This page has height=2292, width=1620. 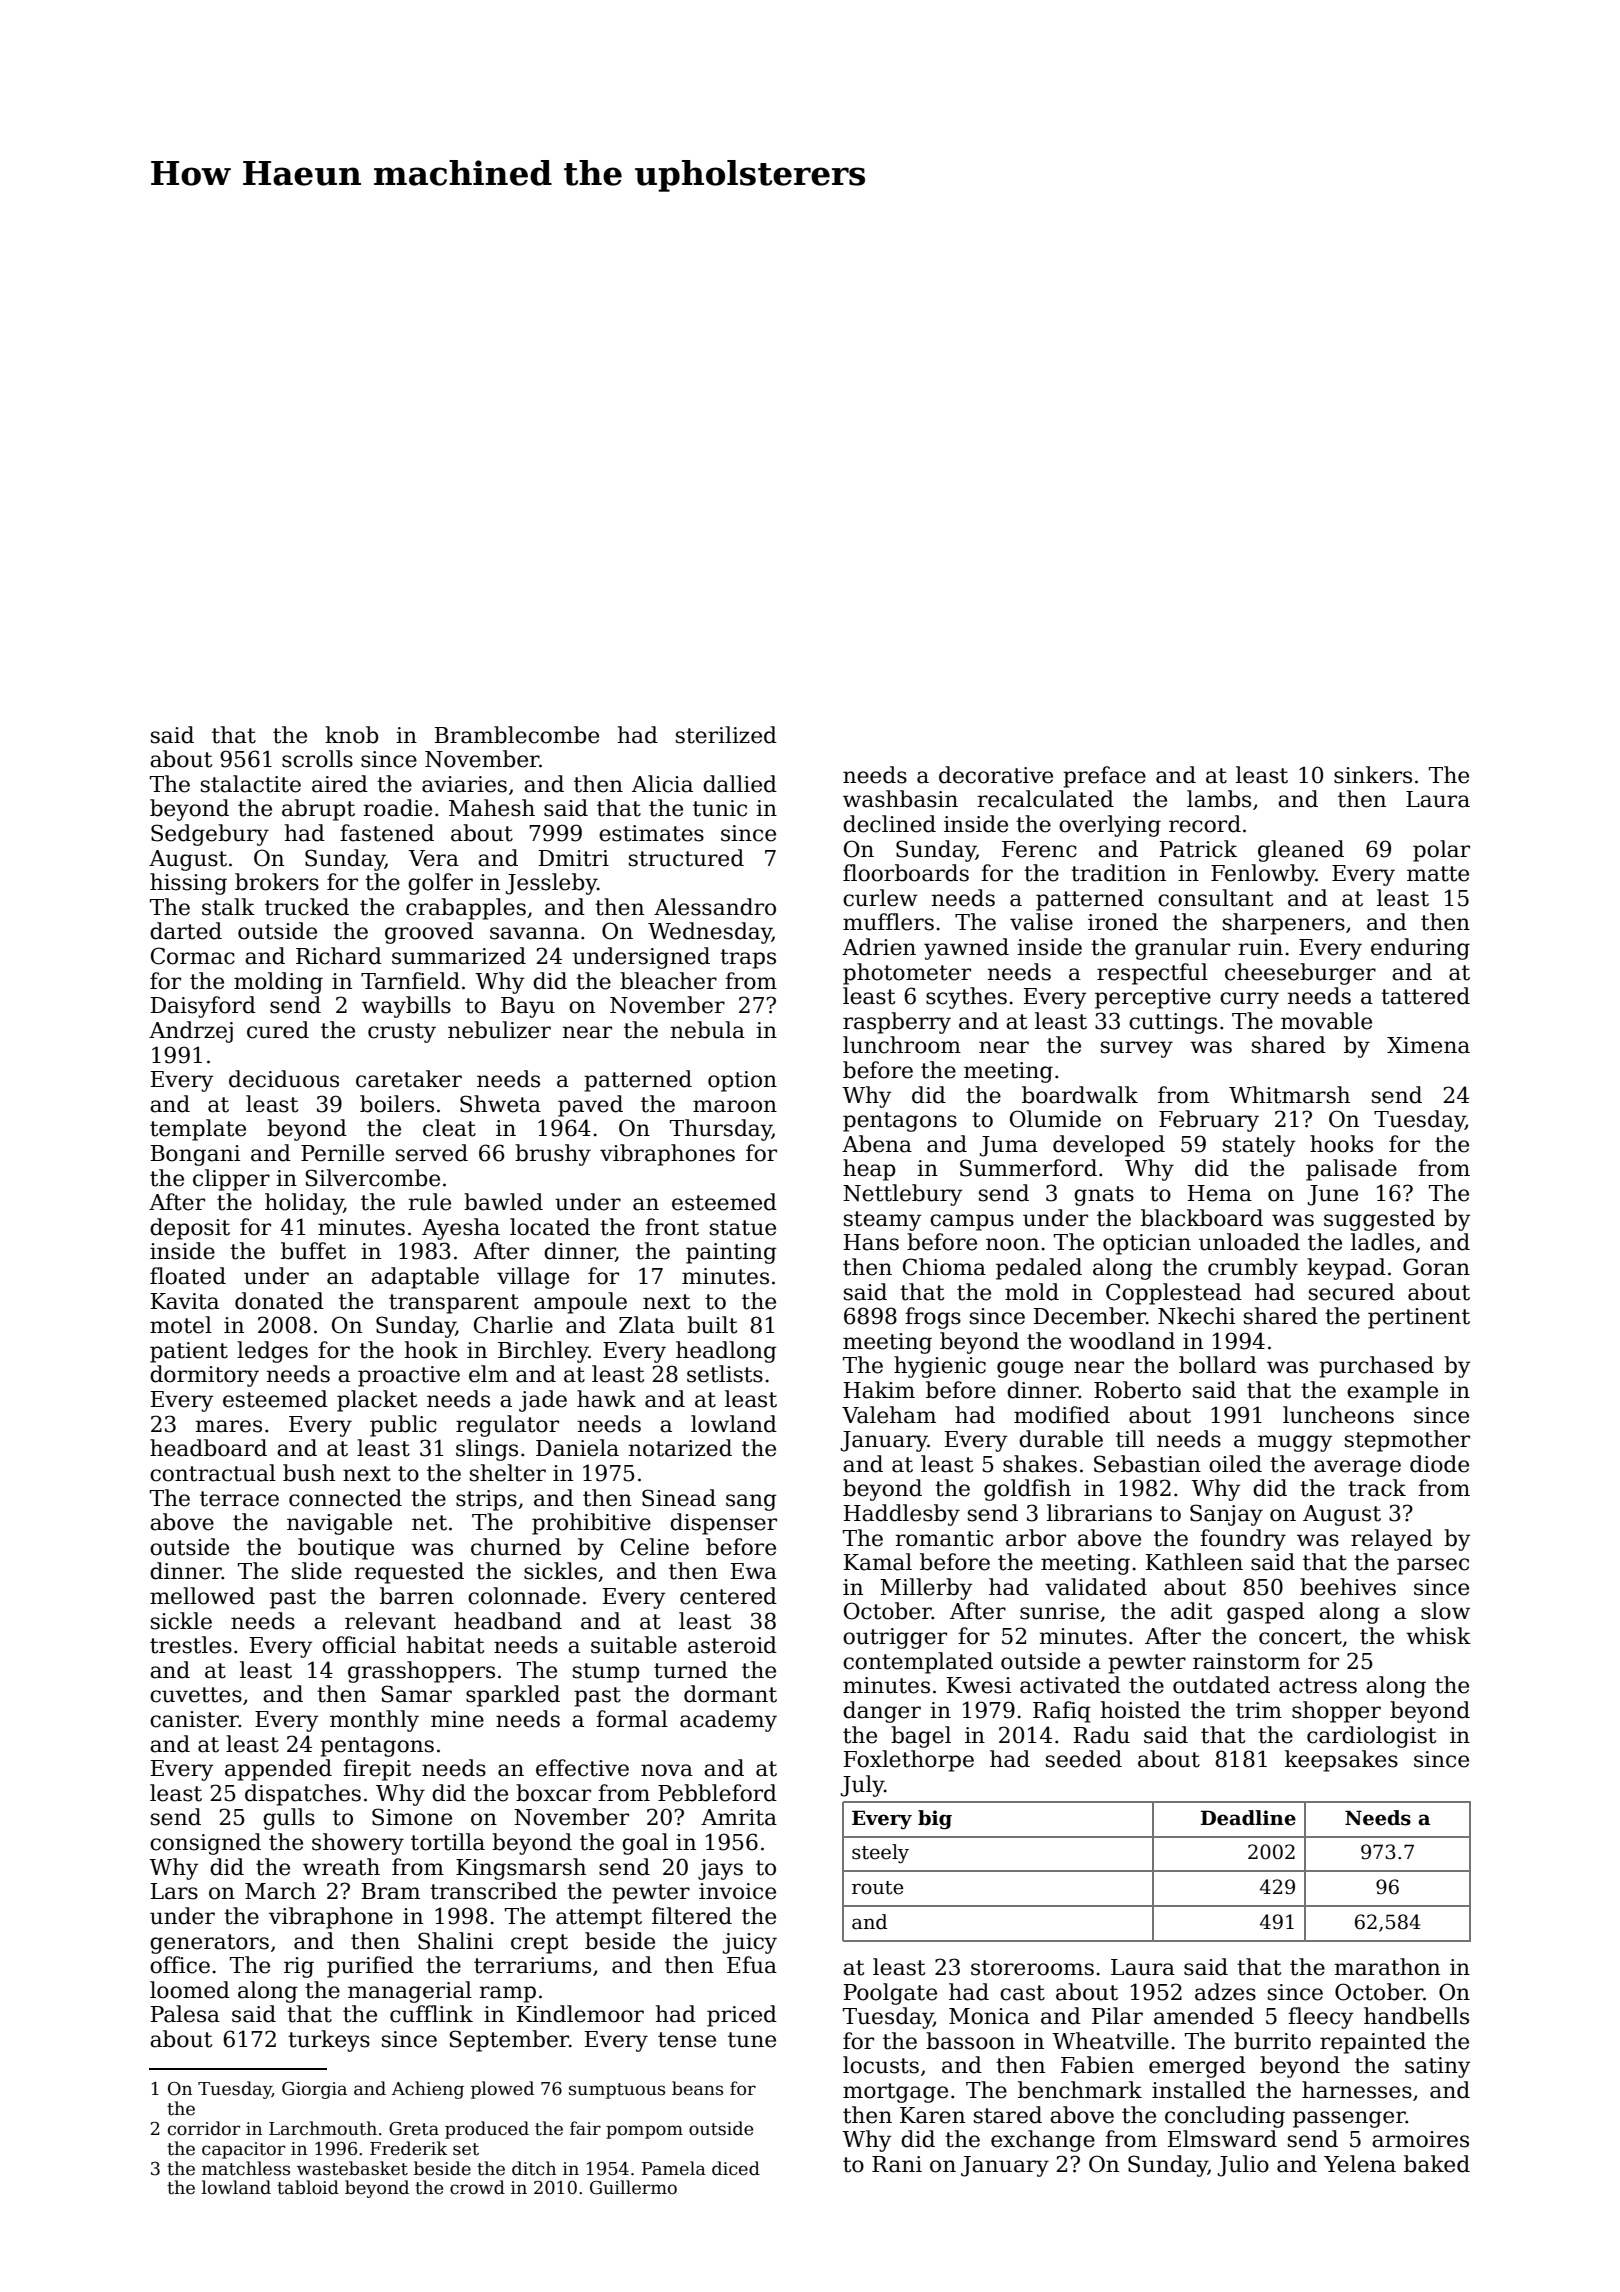 What do you see at coordinates (308, 2187) in the page?
I see `tabloid` at bounding box center [308, 2187].
